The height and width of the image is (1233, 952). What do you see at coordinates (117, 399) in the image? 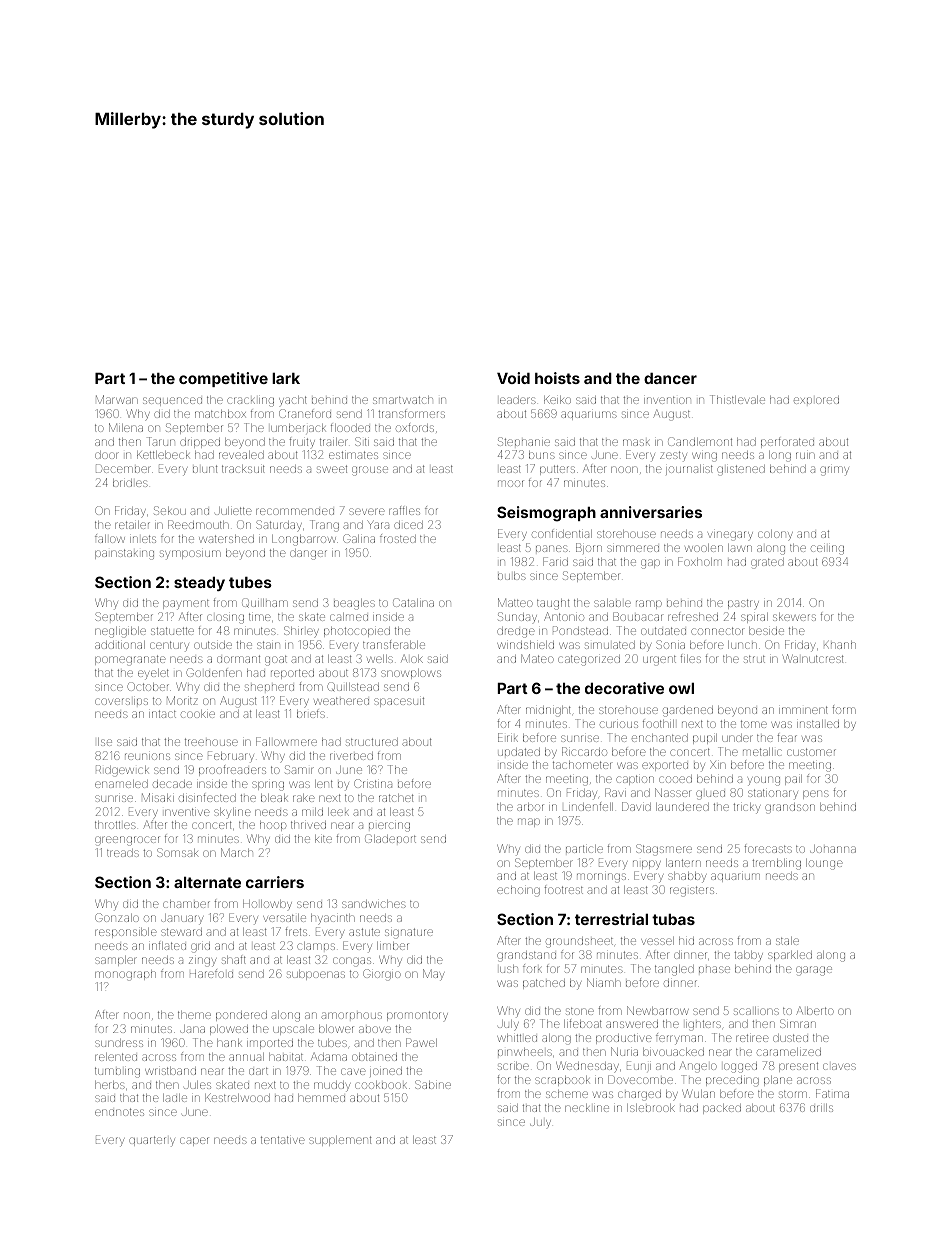
I see `Marwan` at bounding box center [117, 399].
